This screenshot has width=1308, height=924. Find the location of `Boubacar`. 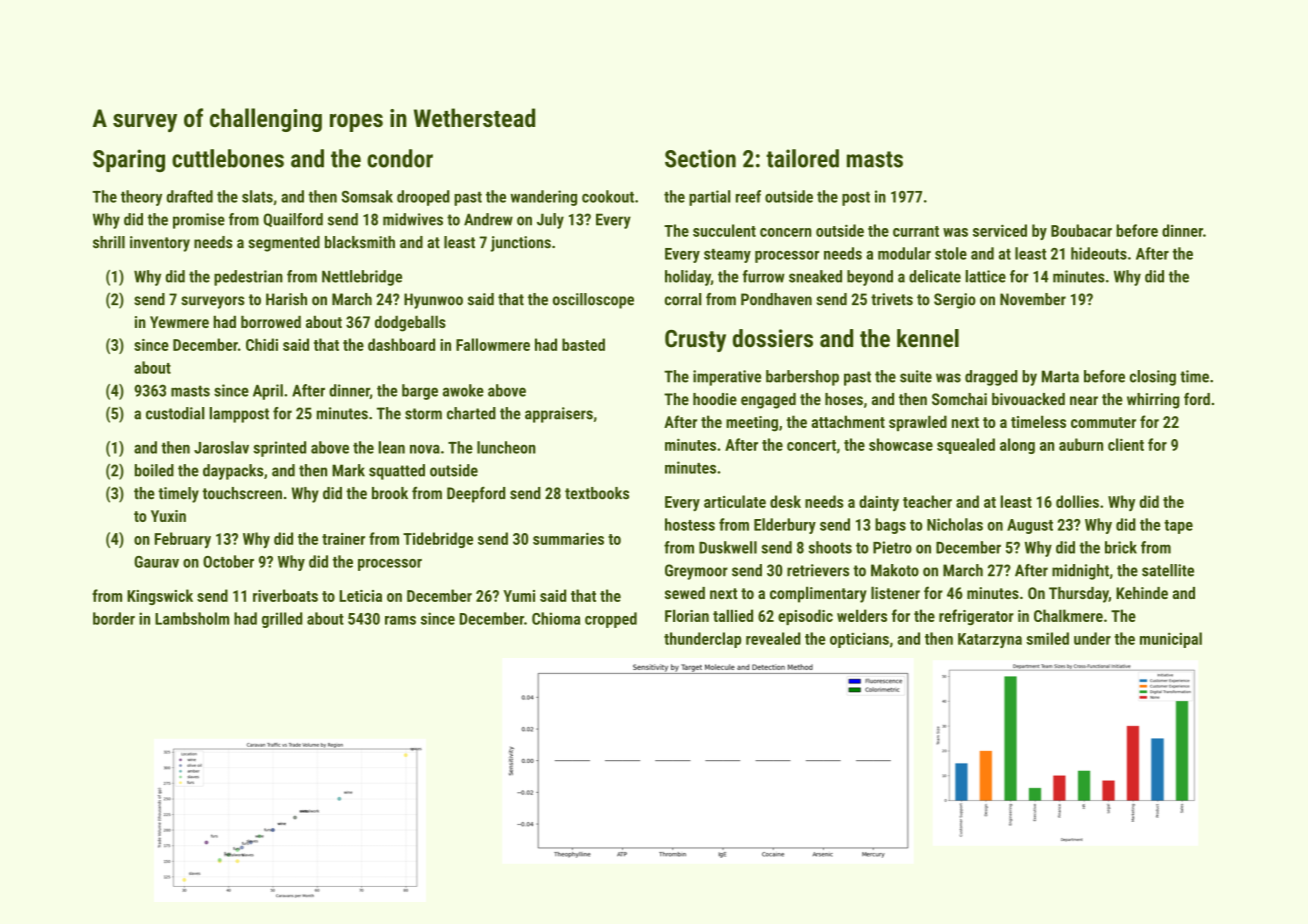

Boubacar is located at coordinates (1081, 230).
